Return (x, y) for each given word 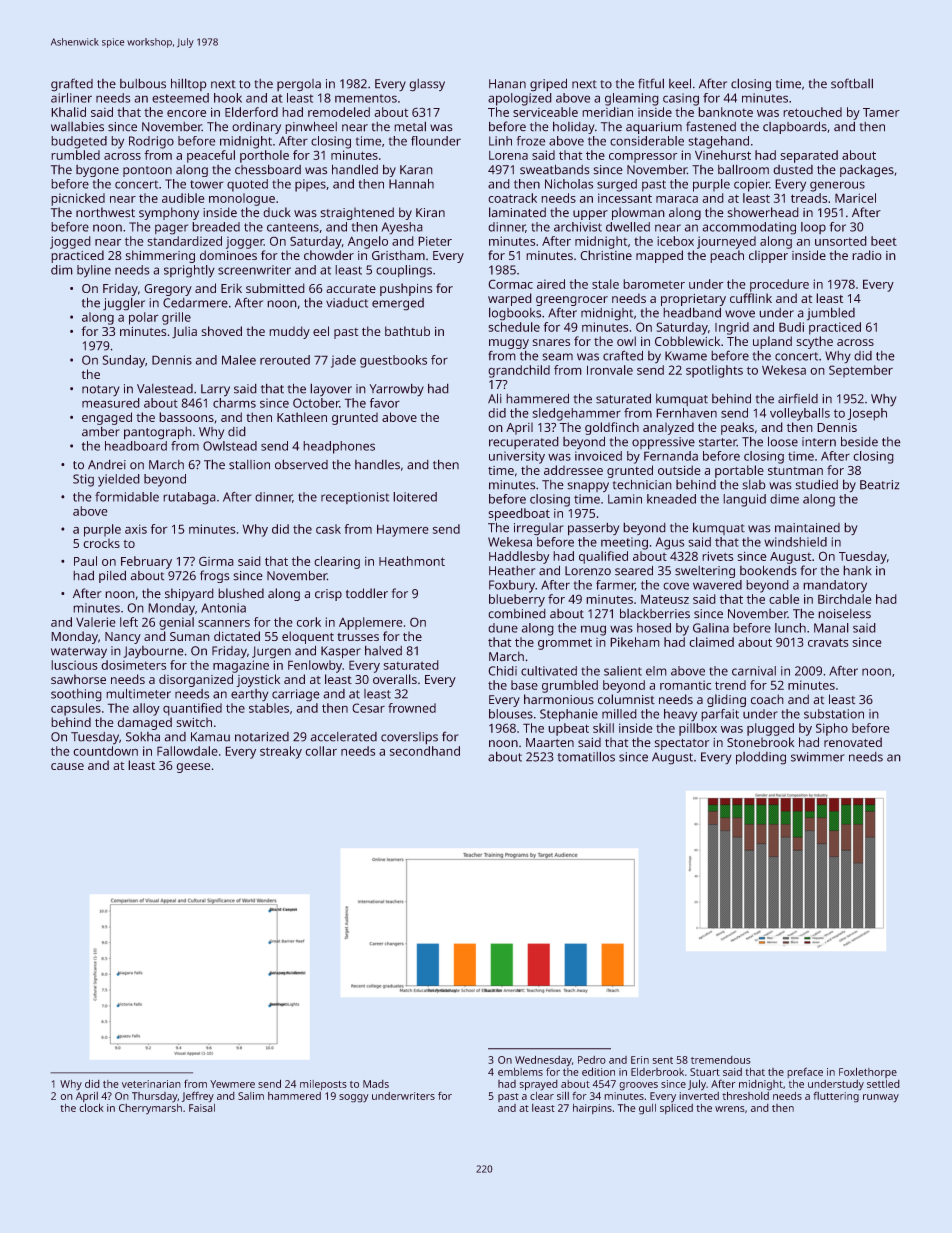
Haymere (402, 531)
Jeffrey (198, 1097)
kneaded (671, 499)
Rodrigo (151, 142)
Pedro (592, 1060)
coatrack (513, 198)
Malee (239, 360)
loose (783, 442)
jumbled (831, 314)
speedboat (519, 514)
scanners (224, 623)
